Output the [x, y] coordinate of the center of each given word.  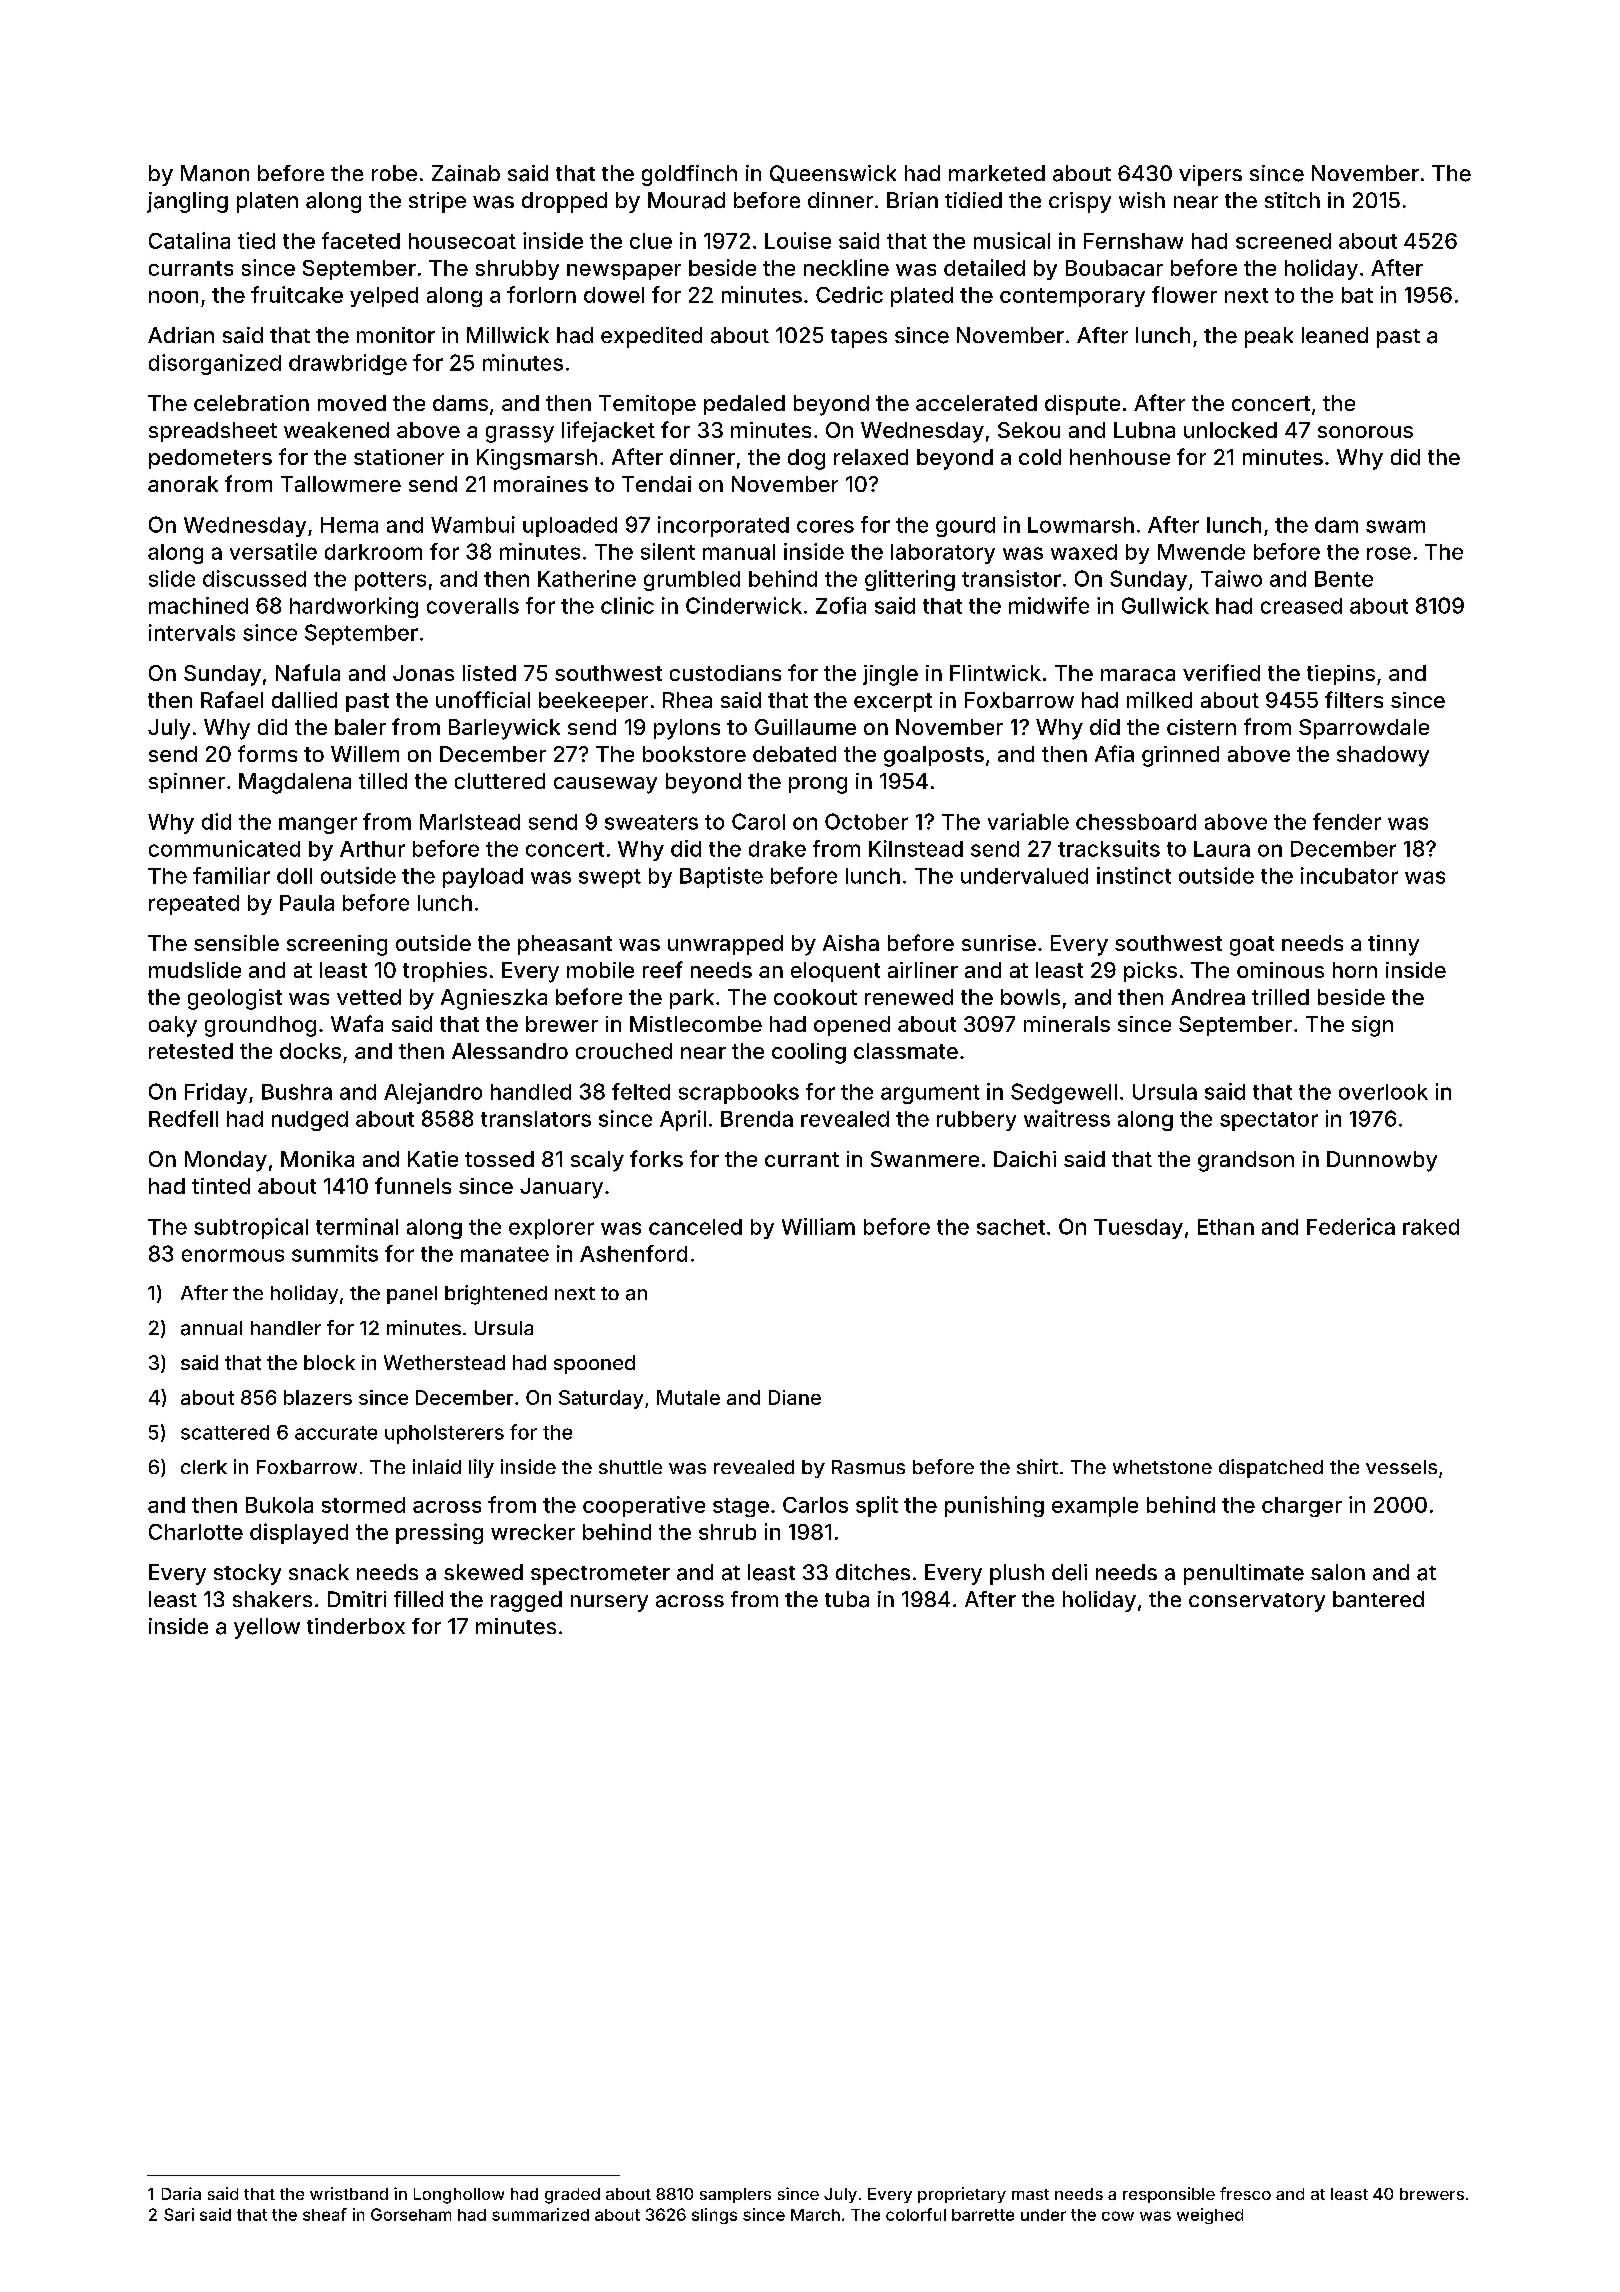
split [877, 1506]
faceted [361, 240]
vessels [1401, 1467]
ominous [1280, 970]
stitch [1292, 200]
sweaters [651, 822]
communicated [224, 848]
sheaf [325, 2214]
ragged [526, 1601]
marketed [997, 173]
